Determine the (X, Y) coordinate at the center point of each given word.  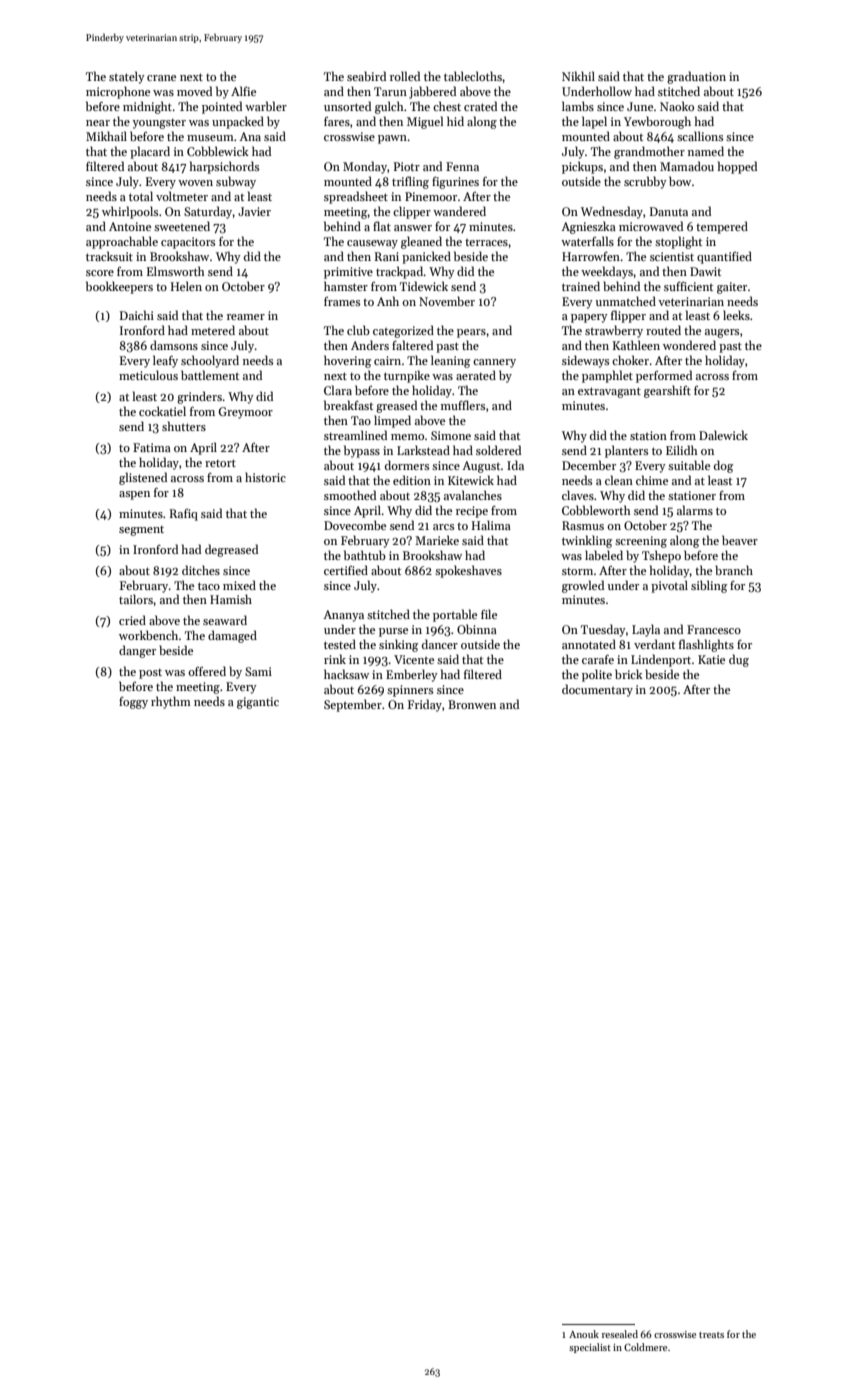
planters (626, 451)
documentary (597, 690)
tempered (722, 227)
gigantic (258, 703)
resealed (620, 1334)
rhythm (171, 702)
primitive (348, 273)
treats (711, 1335)
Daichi (137, 315)
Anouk (584, 1334)
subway (236, 182)
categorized (403, 331)
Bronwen (472, 704)
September (353, 705)
